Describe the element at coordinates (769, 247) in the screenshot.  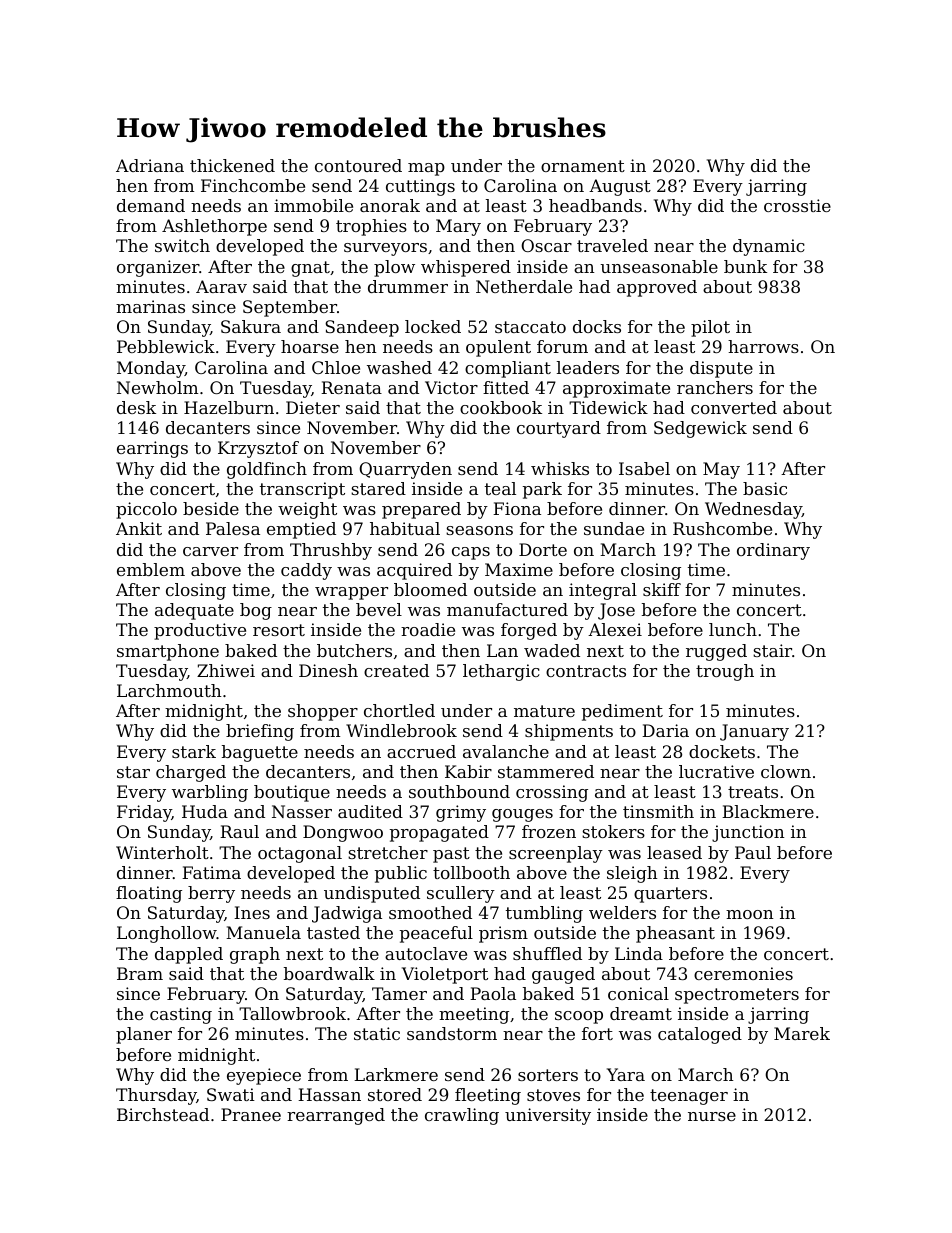
I see `dynamic` at that location.
